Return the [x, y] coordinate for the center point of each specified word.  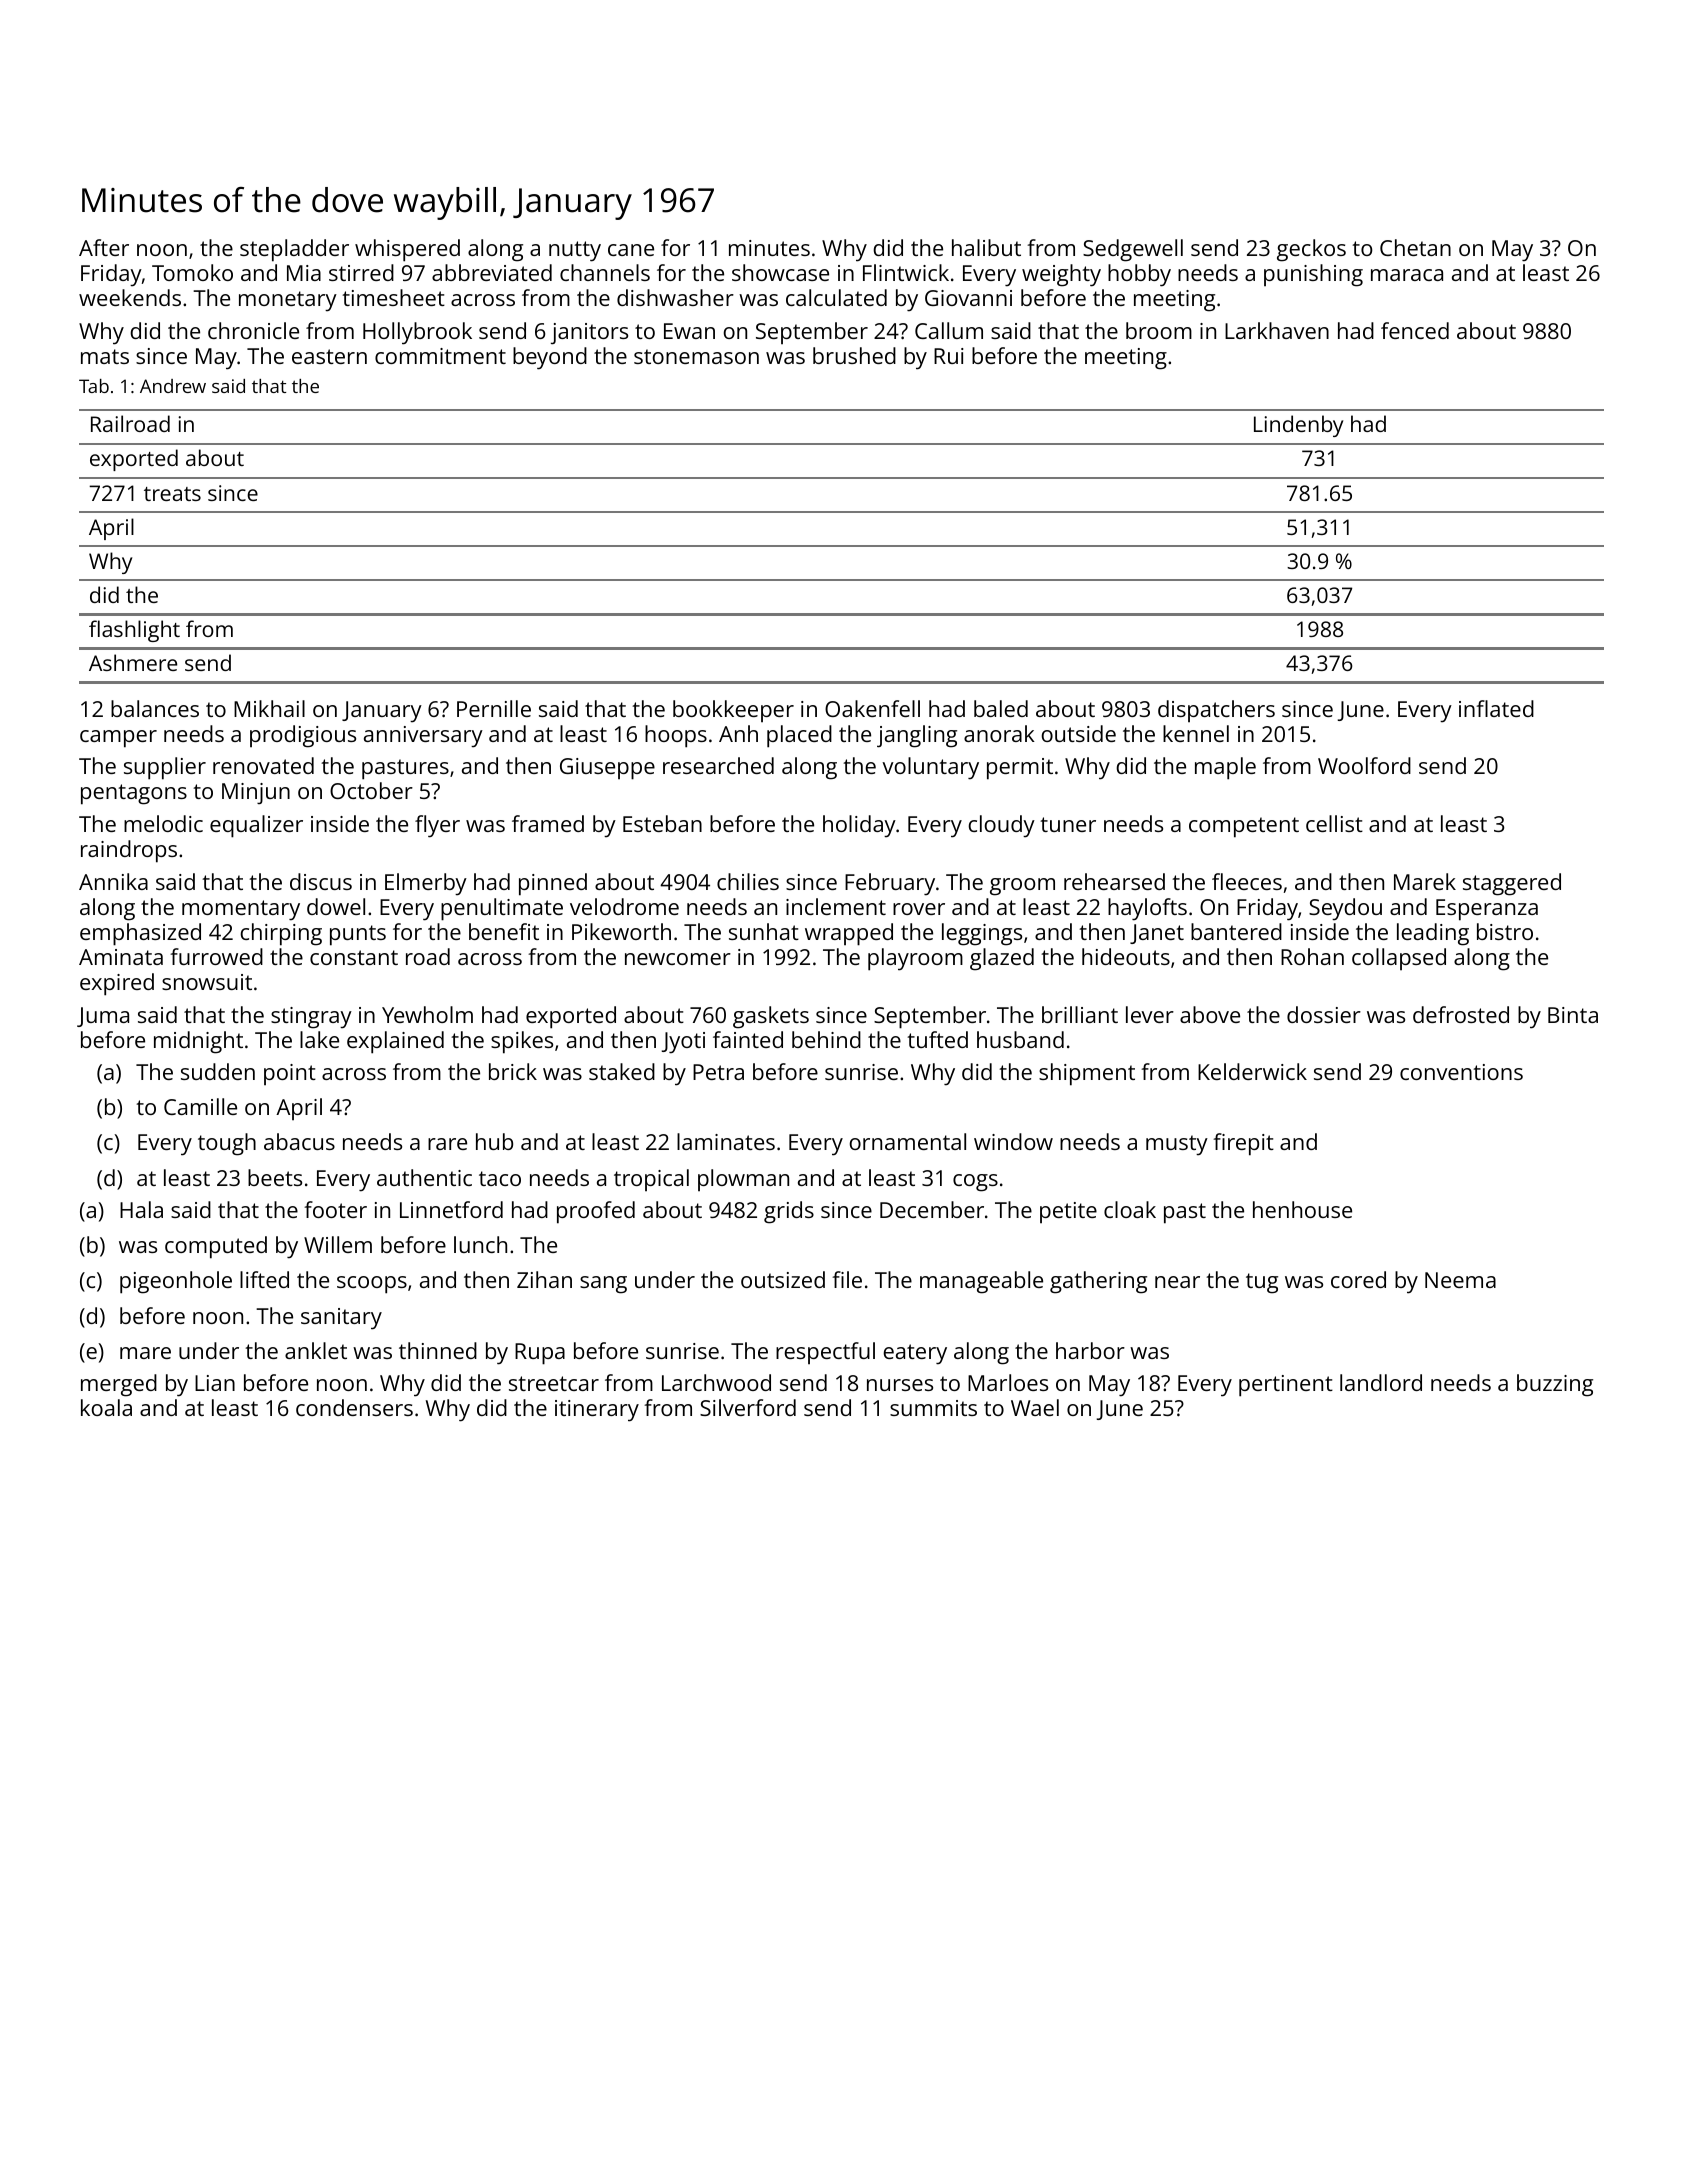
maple [1225, 768]
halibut [986, 247]
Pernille [494, 708]
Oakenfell [872, 708]
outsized [783, 1279]
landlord [1381, 1382]
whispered [407, 250]
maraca [1407, 275]
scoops [372, 1285]
